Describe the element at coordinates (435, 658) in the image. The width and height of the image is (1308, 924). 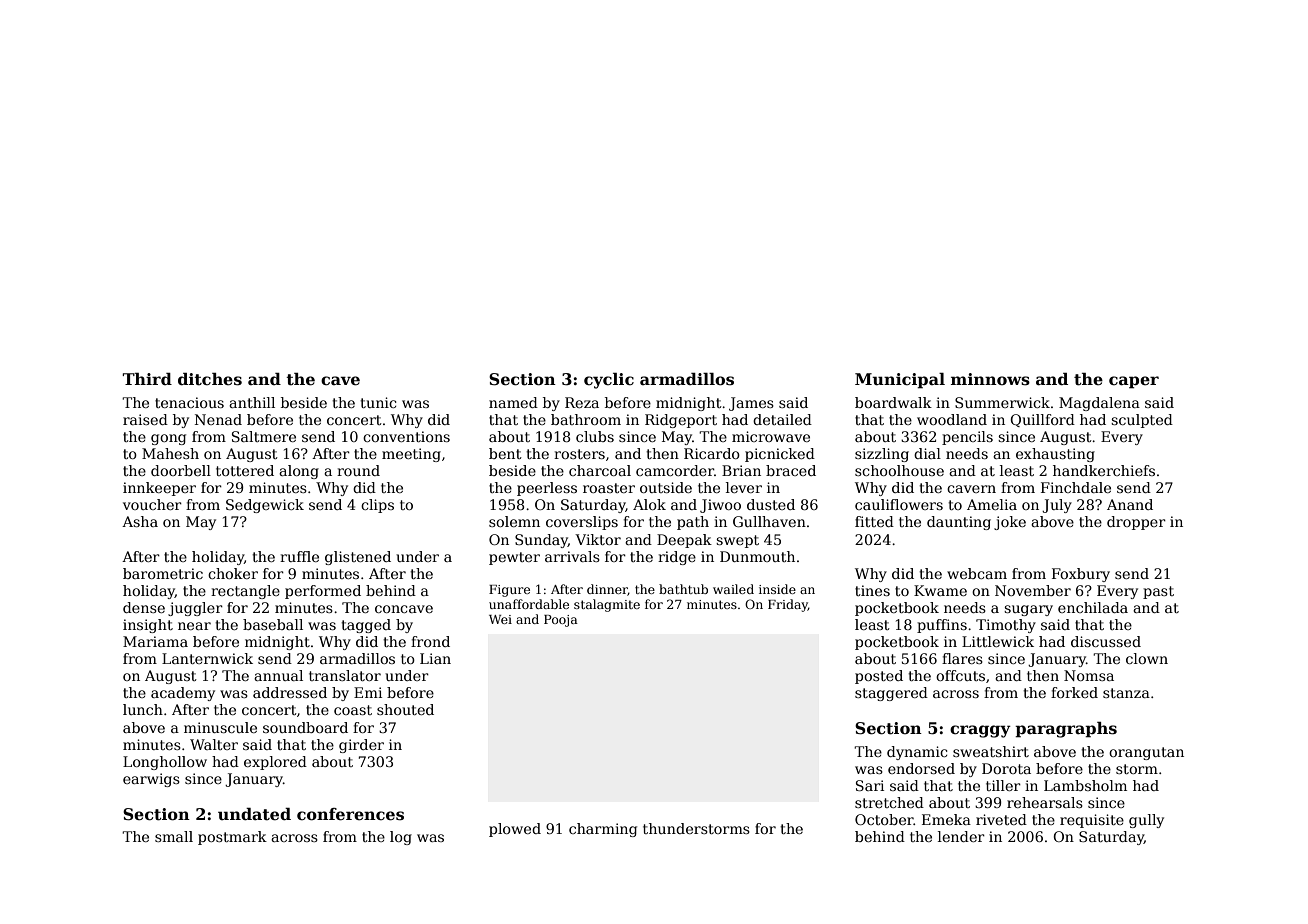
I see `Lian` at that location.
